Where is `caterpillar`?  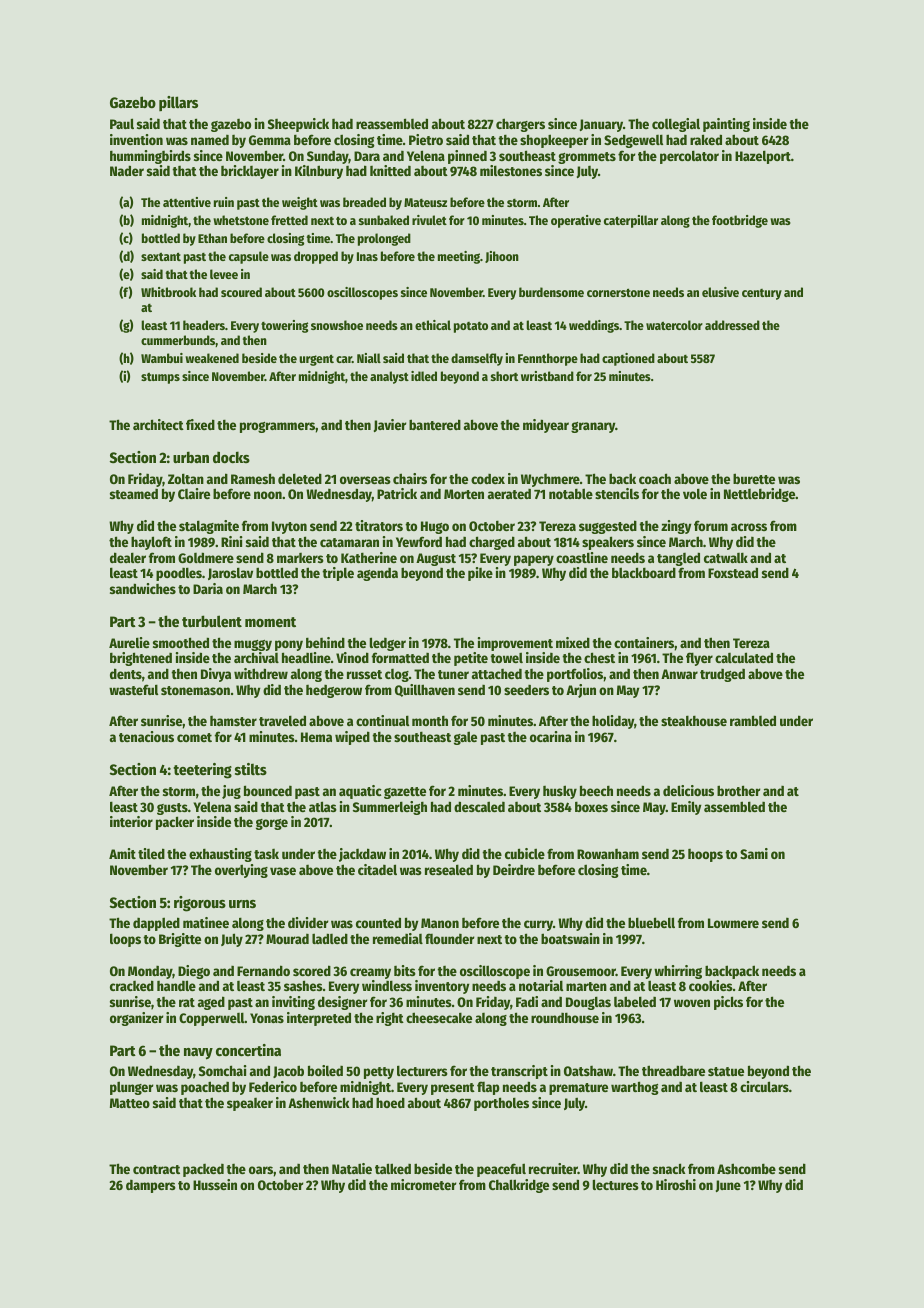
caterpillar is located at coordinates (631, 221).
